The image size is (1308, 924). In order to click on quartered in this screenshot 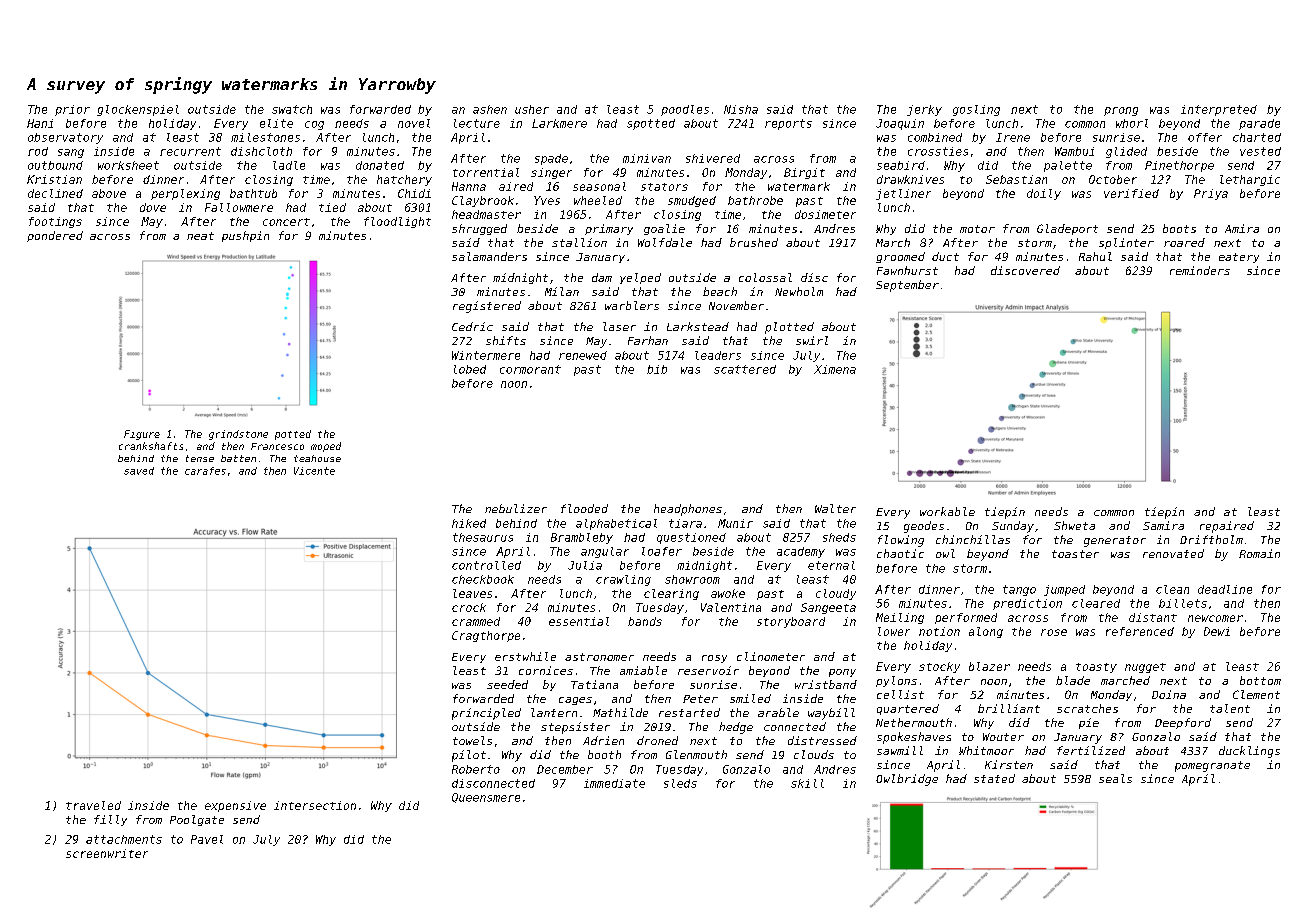, I will do `click(908, 709)`.
